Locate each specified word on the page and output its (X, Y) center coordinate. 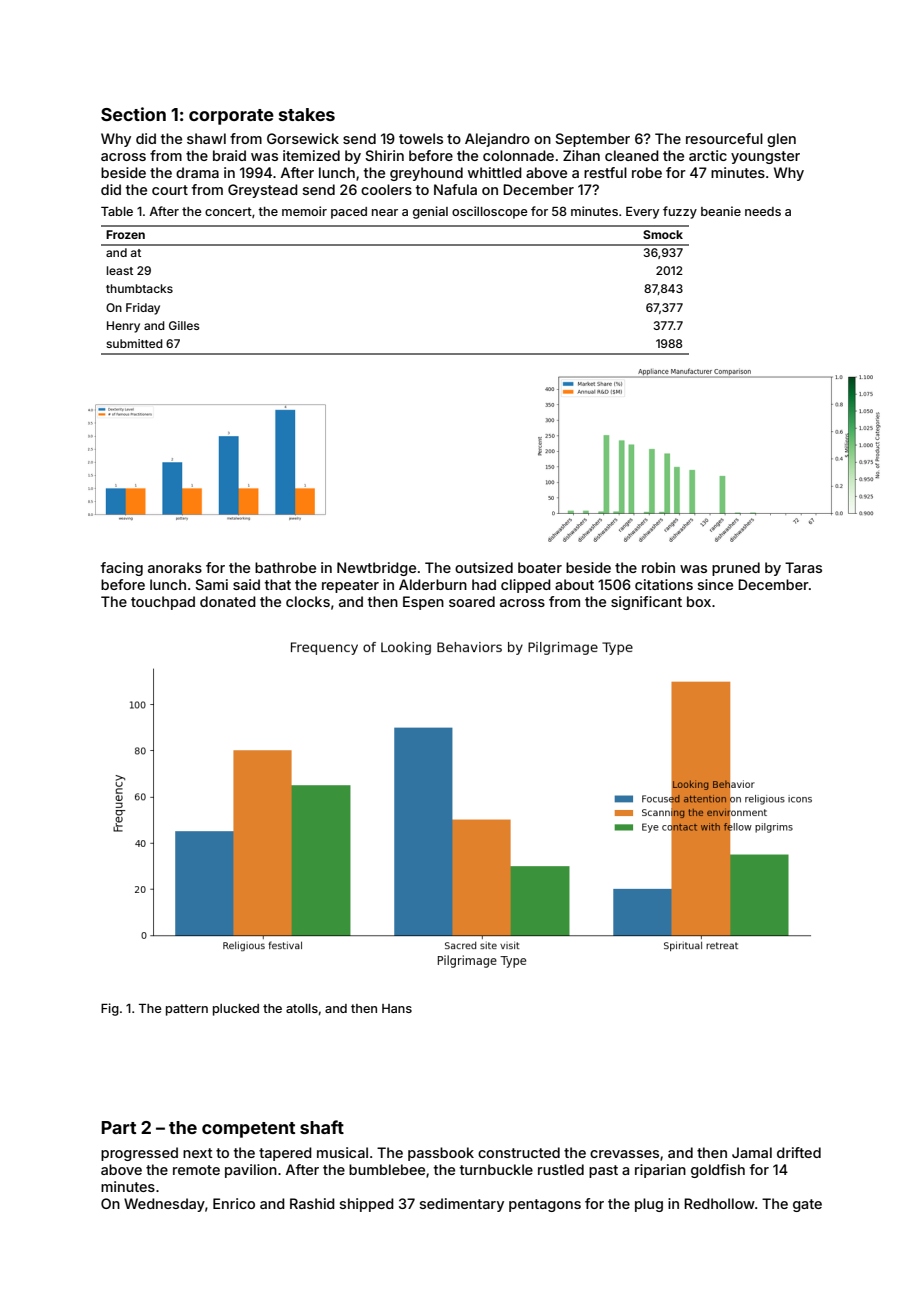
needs (763, 211)
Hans (397, 1008)
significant (646, 603)
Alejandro (497, 140)
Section (133, 114)
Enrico (234, 1203)
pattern (187, 1010)
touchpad (163, 603)
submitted (134, 343)
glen (781, 140)
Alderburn (433, 584)
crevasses (624, 1154)
